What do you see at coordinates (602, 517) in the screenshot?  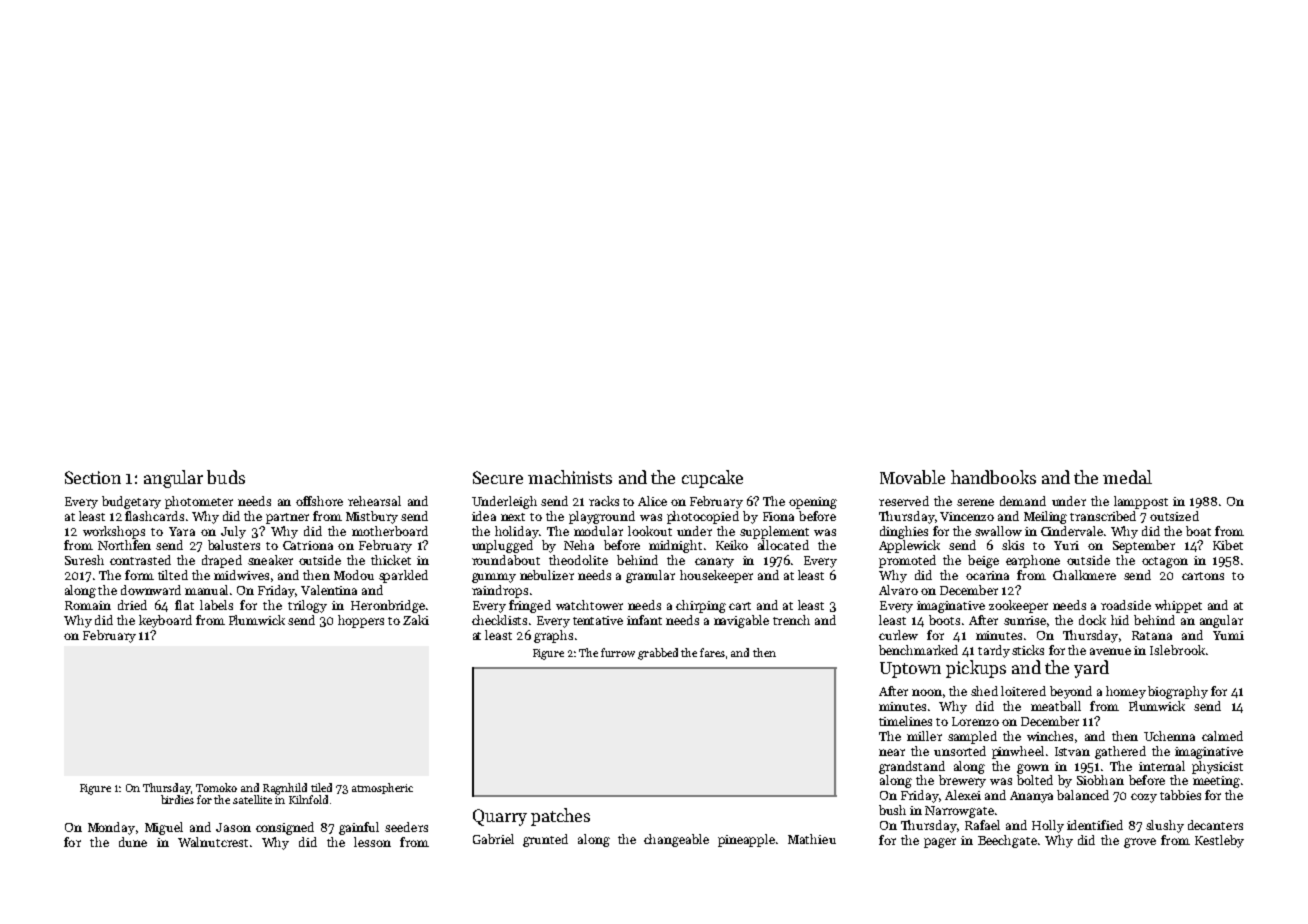 I see `playground` at bounding box center [602, 517].
